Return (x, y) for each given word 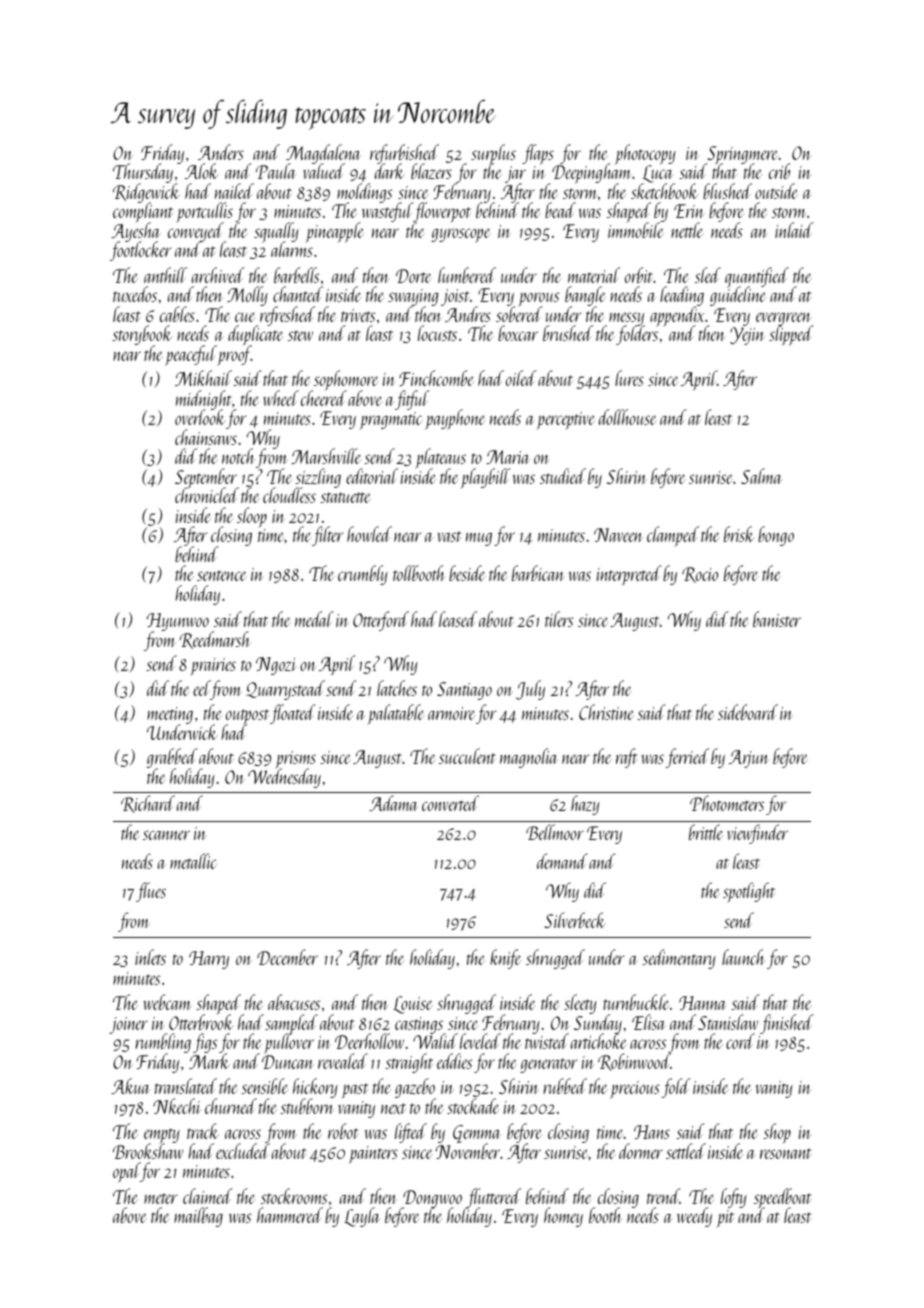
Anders (221, 152)
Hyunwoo (178, 622)
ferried (687, 758)
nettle (687, 230)
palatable (395, 714)
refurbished (404, 154)
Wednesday (284, 778)
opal (127, 1172)
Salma (761, 476)
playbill (485, 478)
